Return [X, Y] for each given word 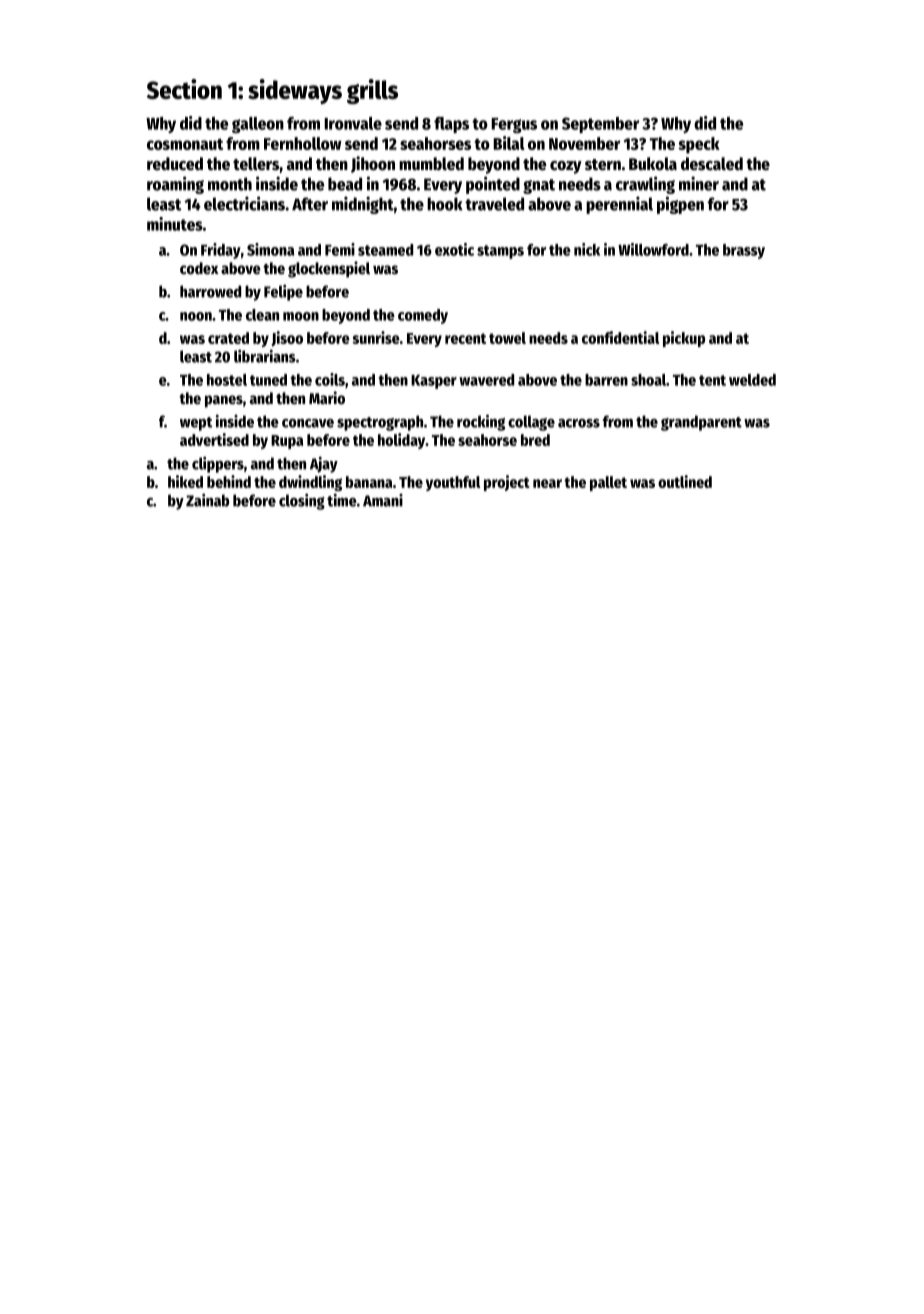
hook [445, 204]
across [579, 423]
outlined [685, 481]
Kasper [434, 382]
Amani [383, 500]
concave [308, 423]
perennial [619, 205]
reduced [175, 164]
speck [699, 145]
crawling [645, 185]
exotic [454, 249]
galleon [258, 125]
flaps [451, 125]
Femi [340, 249]
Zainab [207, 500]
